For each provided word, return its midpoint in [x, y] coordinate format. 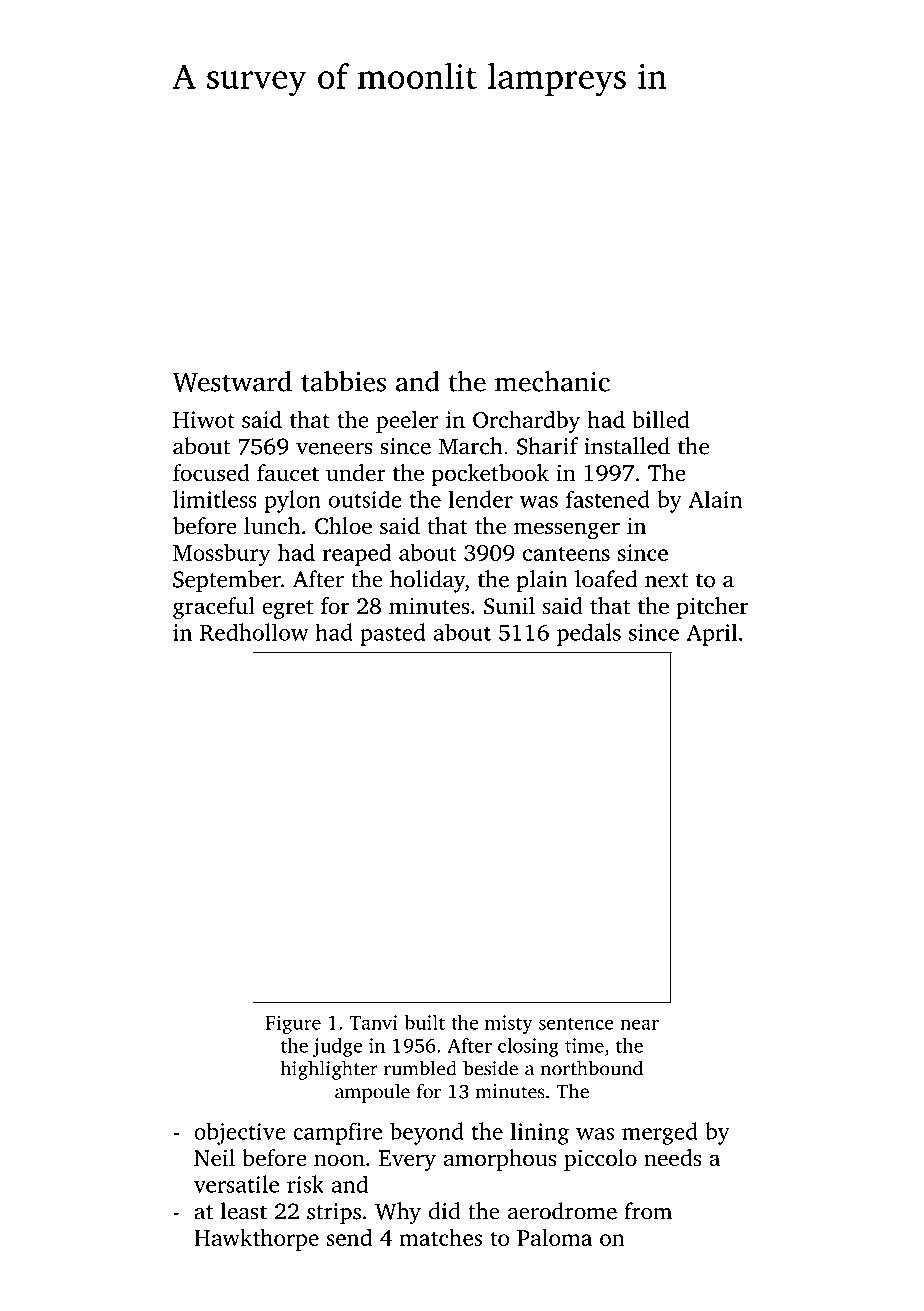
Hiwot [204, 419]
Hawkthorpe [256, 1239]
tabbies [343, 381]
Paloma [554, 1237]
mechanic [552, 381]
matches [441, 1237]
